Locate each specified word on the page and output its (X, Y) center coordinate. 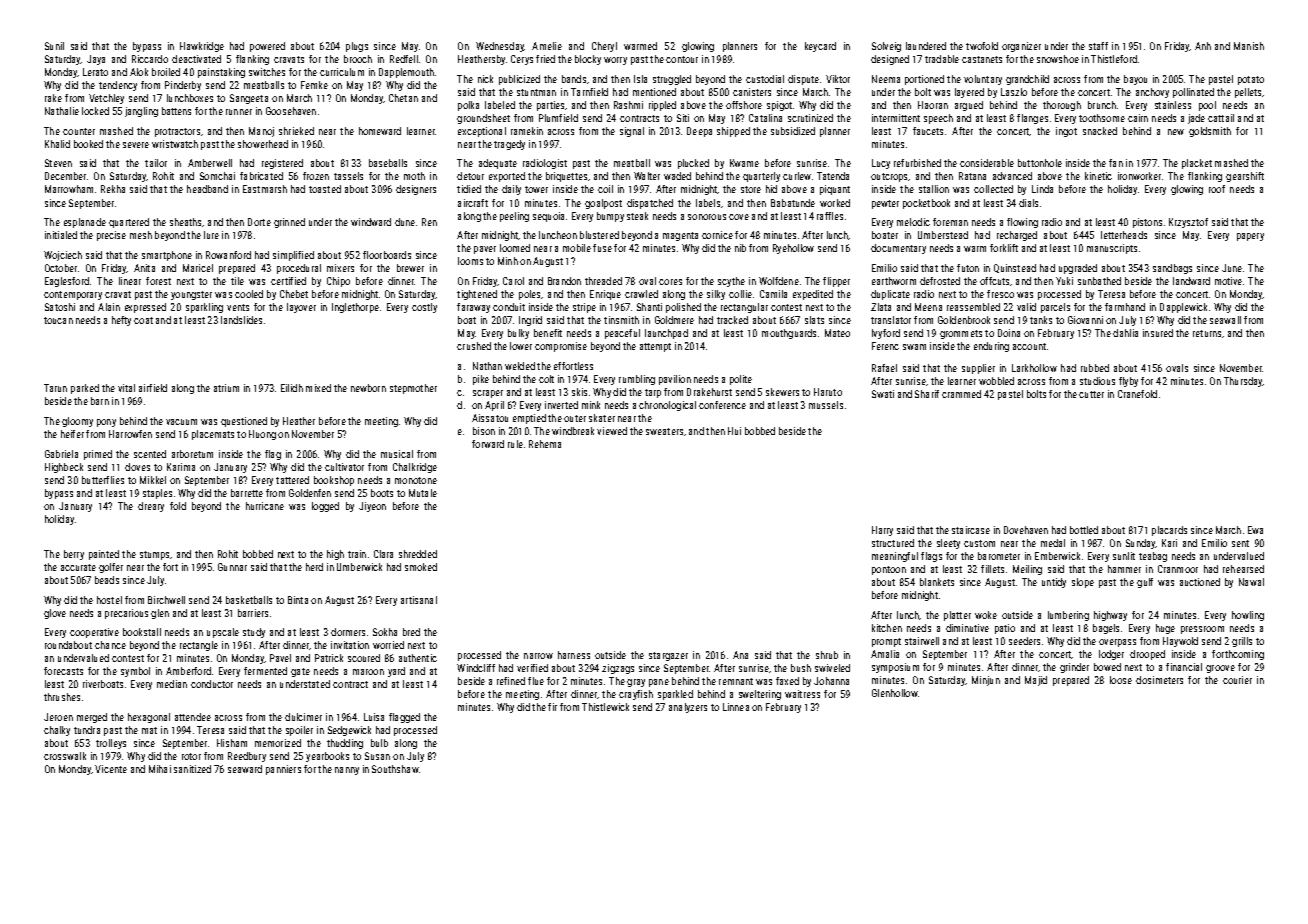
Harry (882, 531)
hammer (1124, 569)
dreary (151, 507)
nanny (347, 771)
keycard (820, 47)
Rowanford (228, 255)
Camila (773, 294)
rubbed (1095, 368)
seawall (1225, 320)
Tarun (55, 388)
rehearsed (1243, 569)
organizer (1021, 47)
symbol (135, 672)
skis (579, 392)
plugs (357, 47)
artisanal (419, 600)
